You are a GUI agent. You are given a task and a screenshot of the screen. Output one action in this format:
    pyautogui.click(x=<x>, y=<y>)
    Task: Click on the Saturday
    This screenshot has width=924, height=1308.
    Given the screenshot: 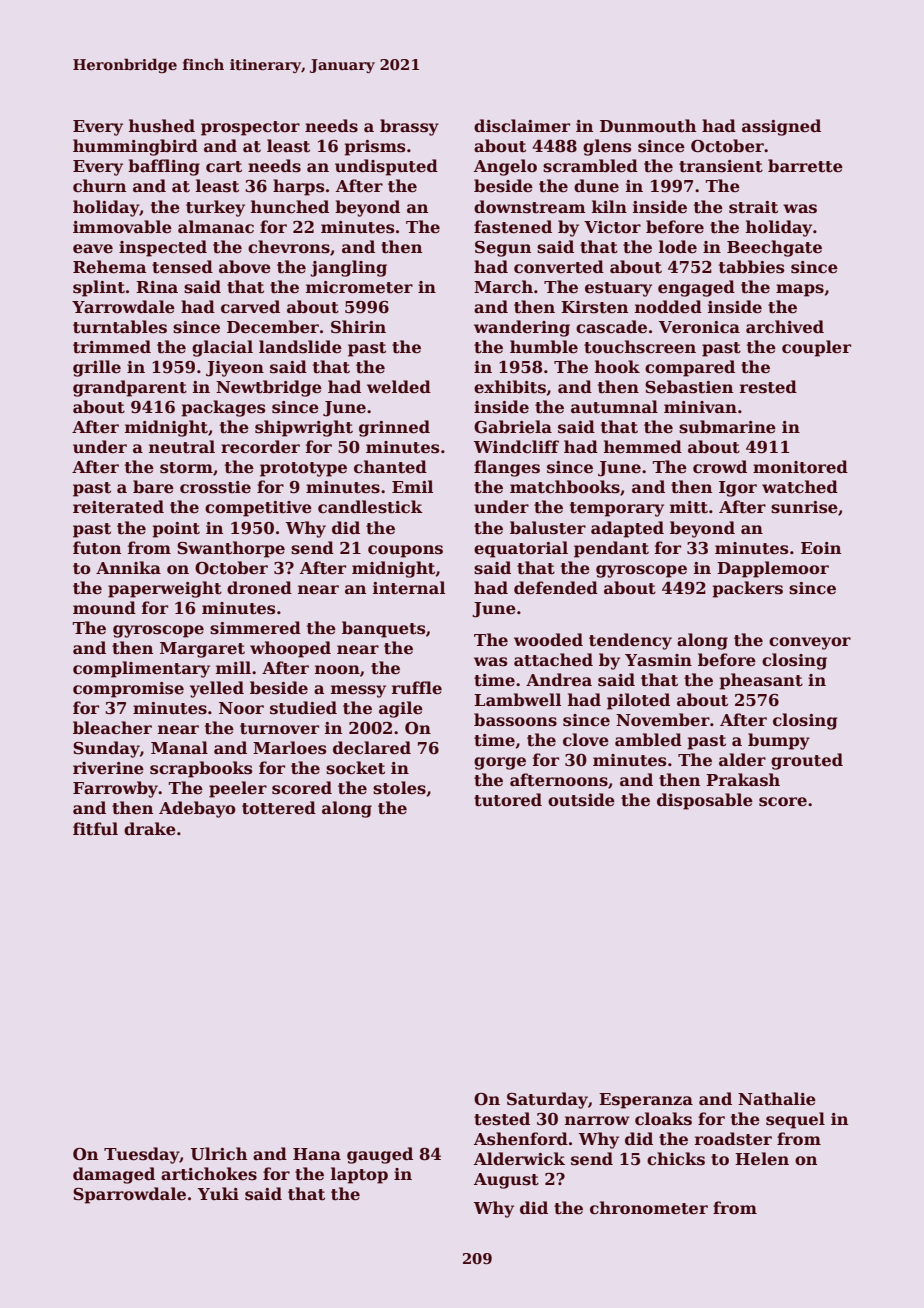 What is the action you would take?
    pyautogui.click(x=547, y=1100)
